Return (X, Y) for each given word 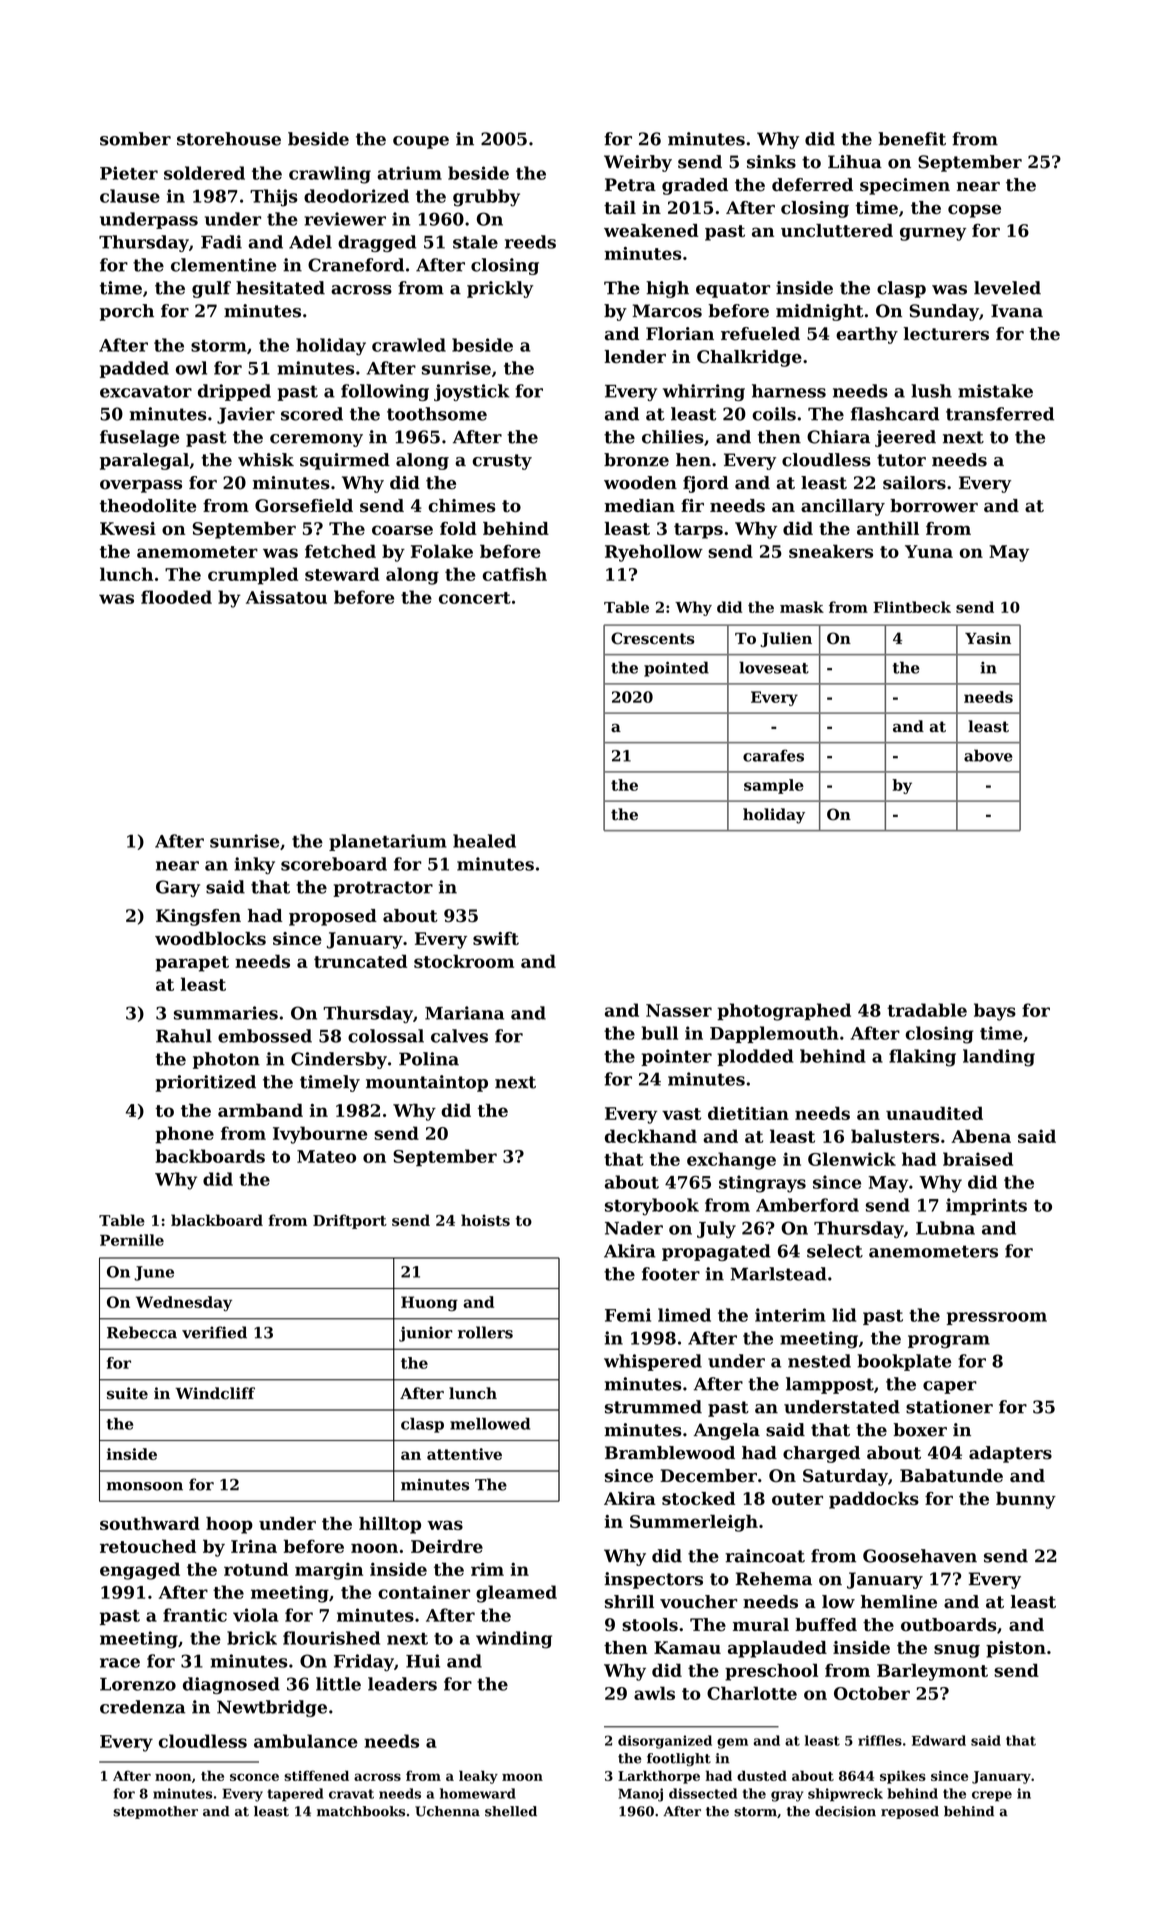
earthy (867, 335)
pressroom (996, 1318)
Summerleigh (694, 1523)
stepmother (155, 1812)
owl (191, 368)
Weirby (638, 163)
